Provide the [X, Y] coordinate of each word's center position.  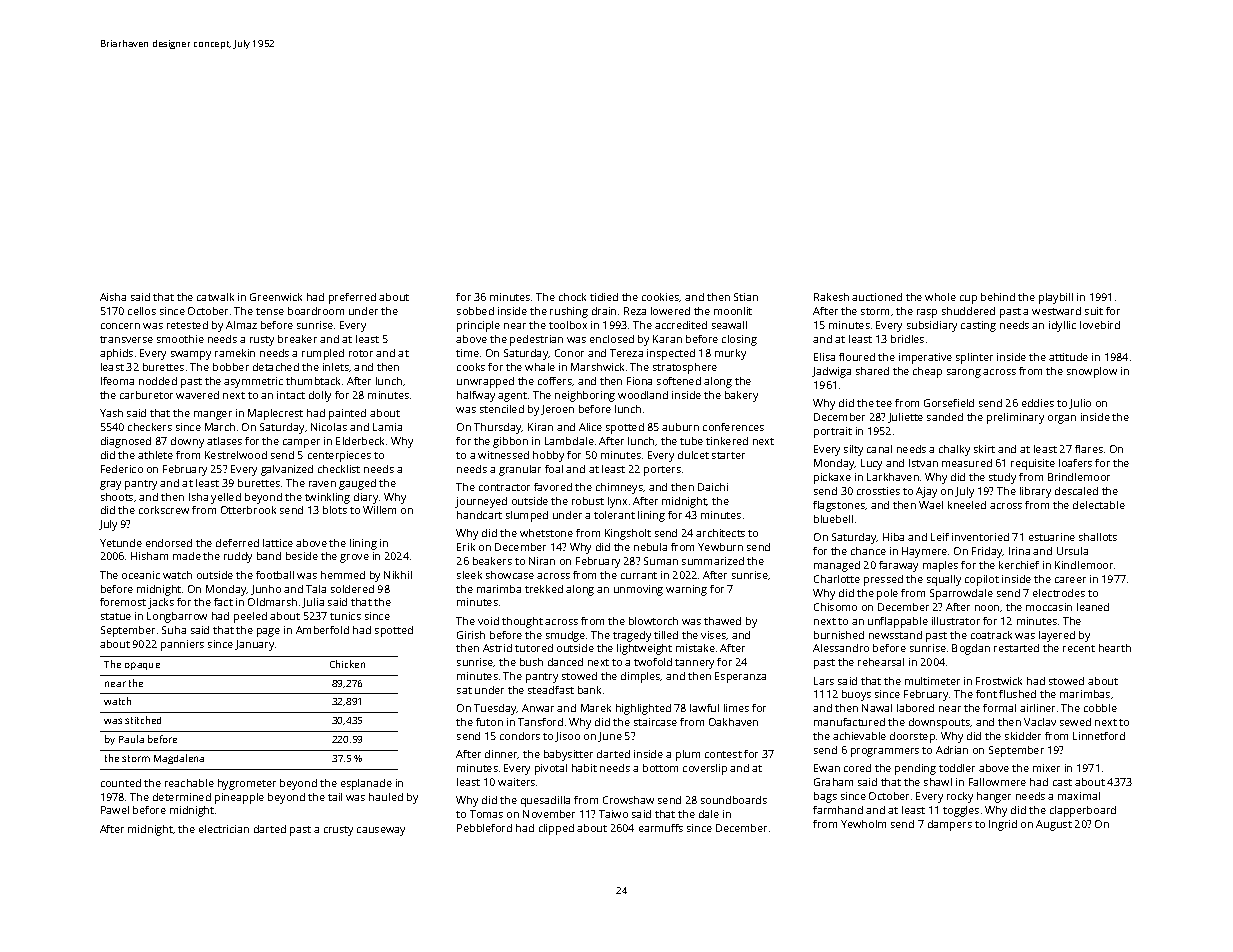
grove [354, 558]
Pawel [115, 810]
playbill [1056, 298]
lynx [617, 502]
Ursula [1072, 551]
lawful [704, 708]
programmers [885, 752]
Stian [746, 297]
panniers [182, 645]
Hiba [893, 537]
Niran [542, 561]
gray [110, 485]
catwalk [215, 297]
